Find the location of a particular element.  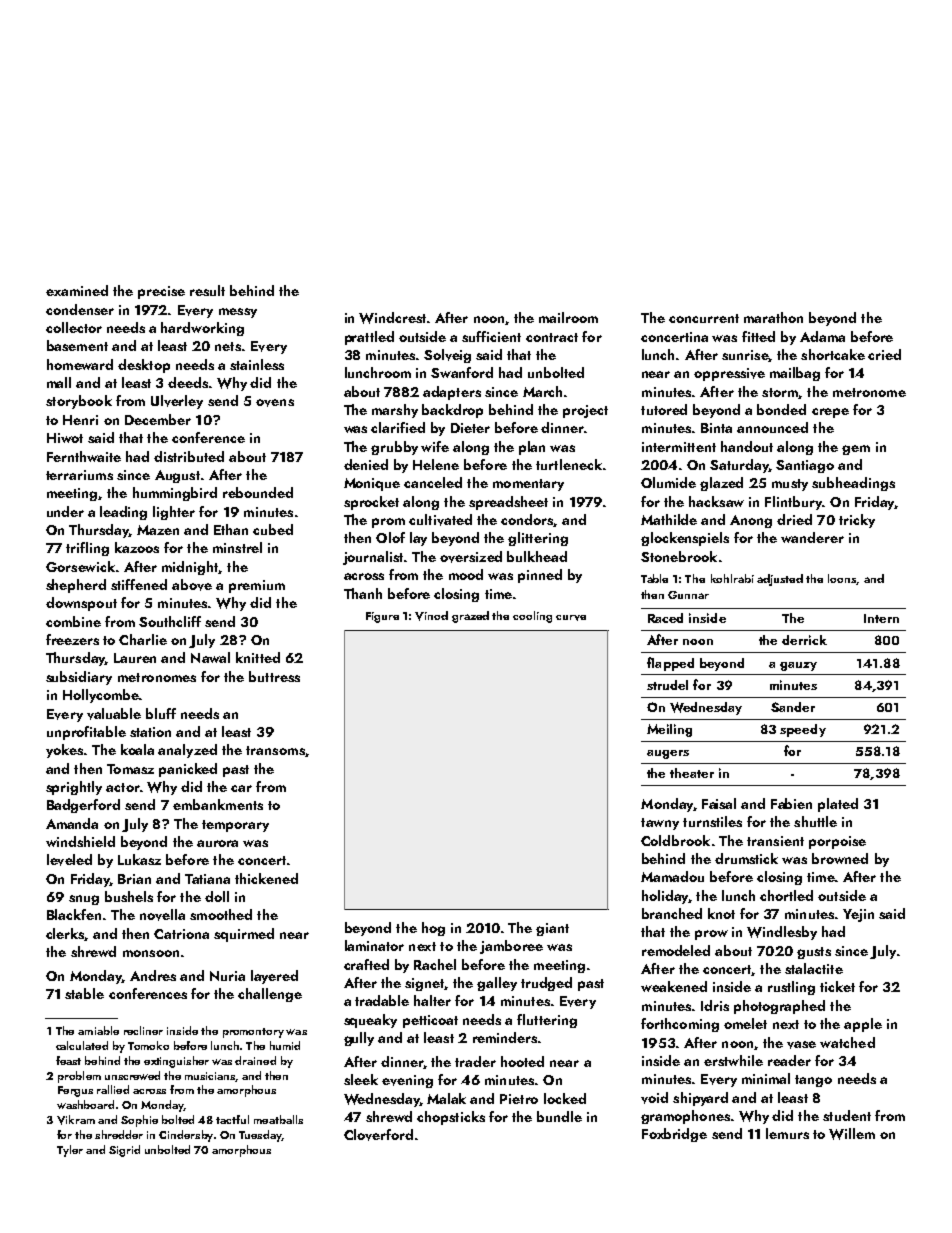

Sigrid is located at coordinates (124, 1151).
